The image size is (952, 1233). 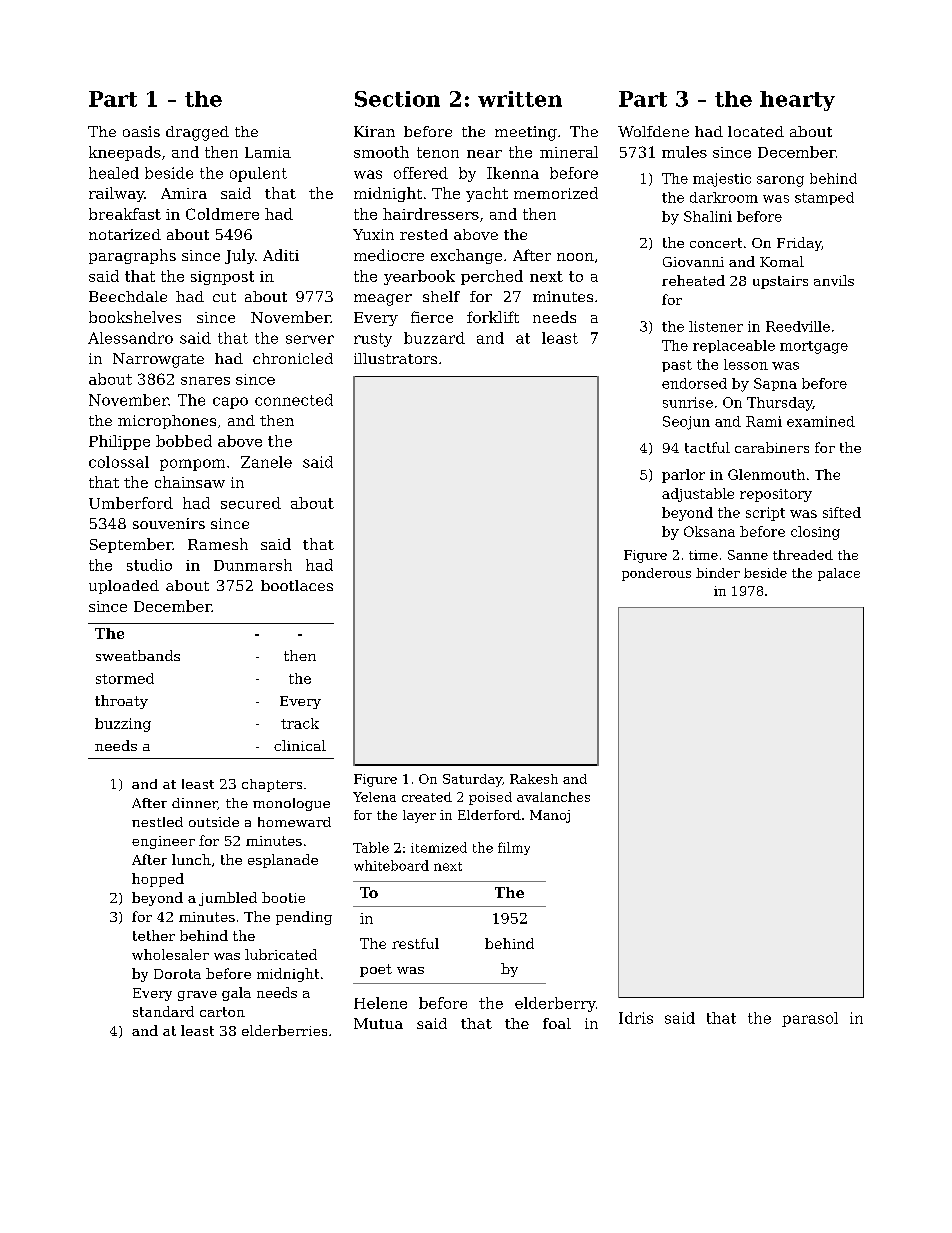 What do you see at coordinates (636, 1018) in the screenshot?
I see `Idris` at bounding box center [636, 1018].
